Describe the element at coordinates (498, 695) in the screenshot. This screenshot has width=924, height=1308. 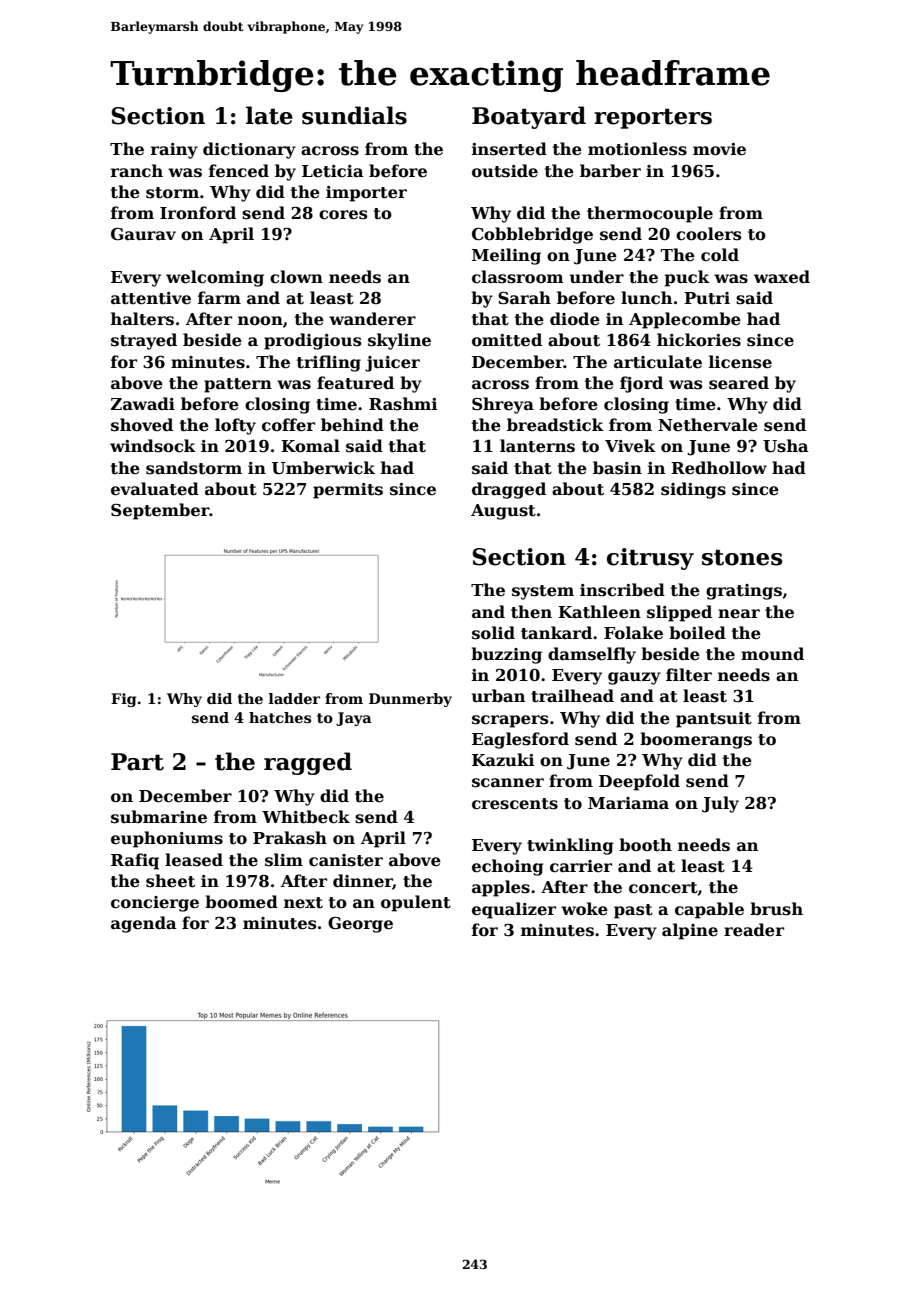
I see `urban` at that location.
